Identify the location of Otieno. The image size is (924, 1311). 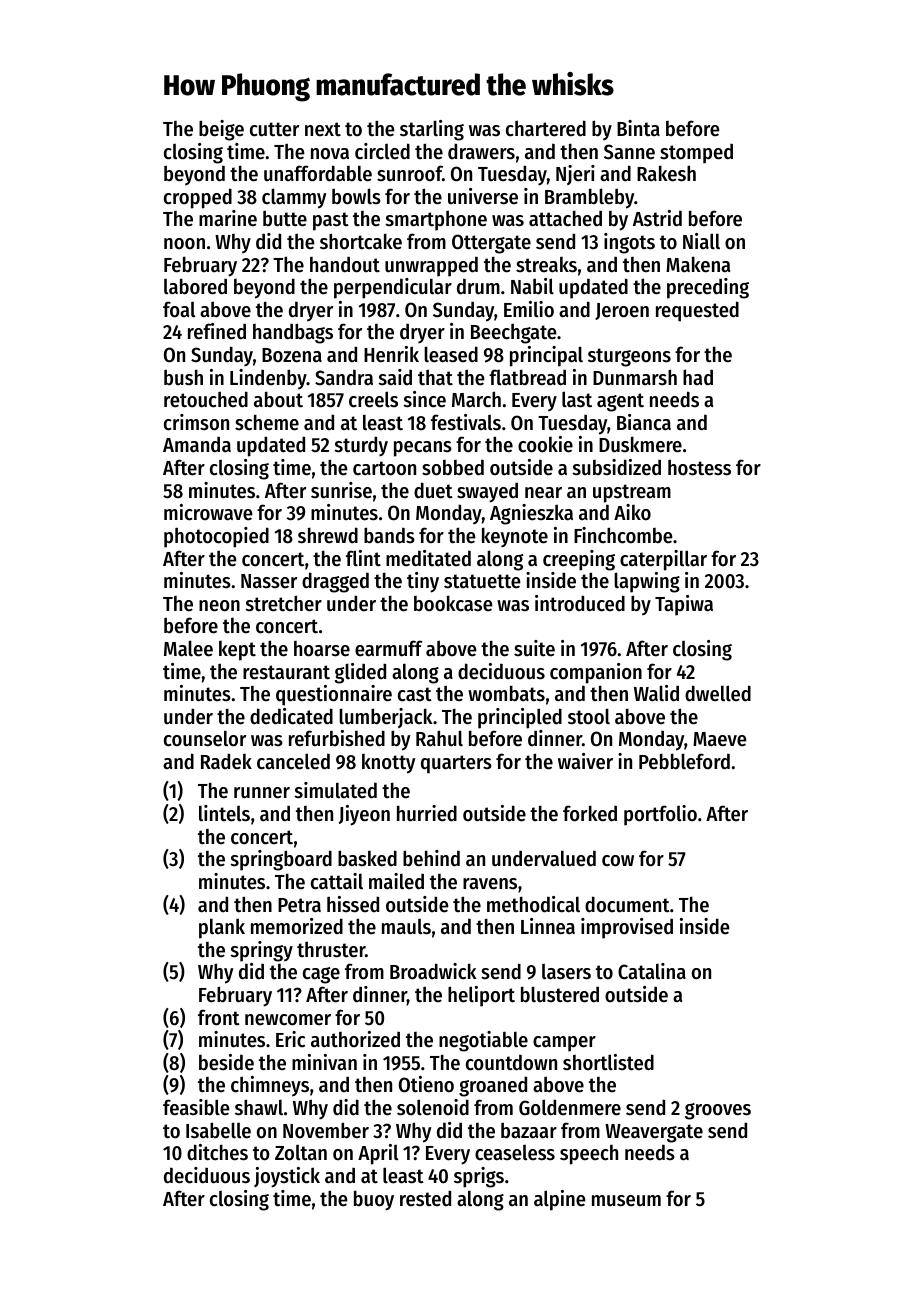
(426, 1084).
